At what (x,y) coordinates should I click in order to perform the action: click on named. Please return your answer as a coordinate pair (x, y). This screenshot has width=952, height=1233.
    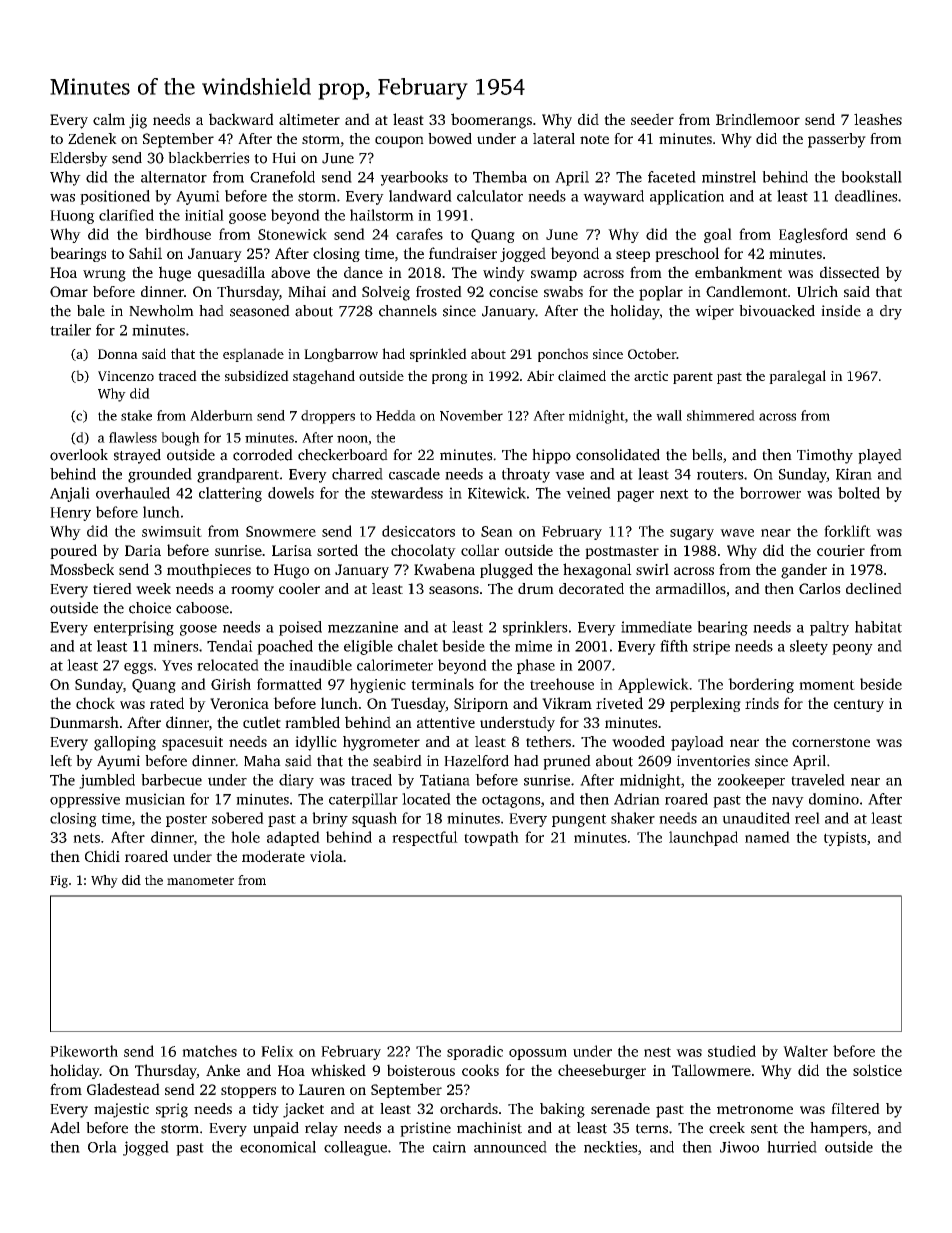
    Looking at the image, I should click on (767, 837).
